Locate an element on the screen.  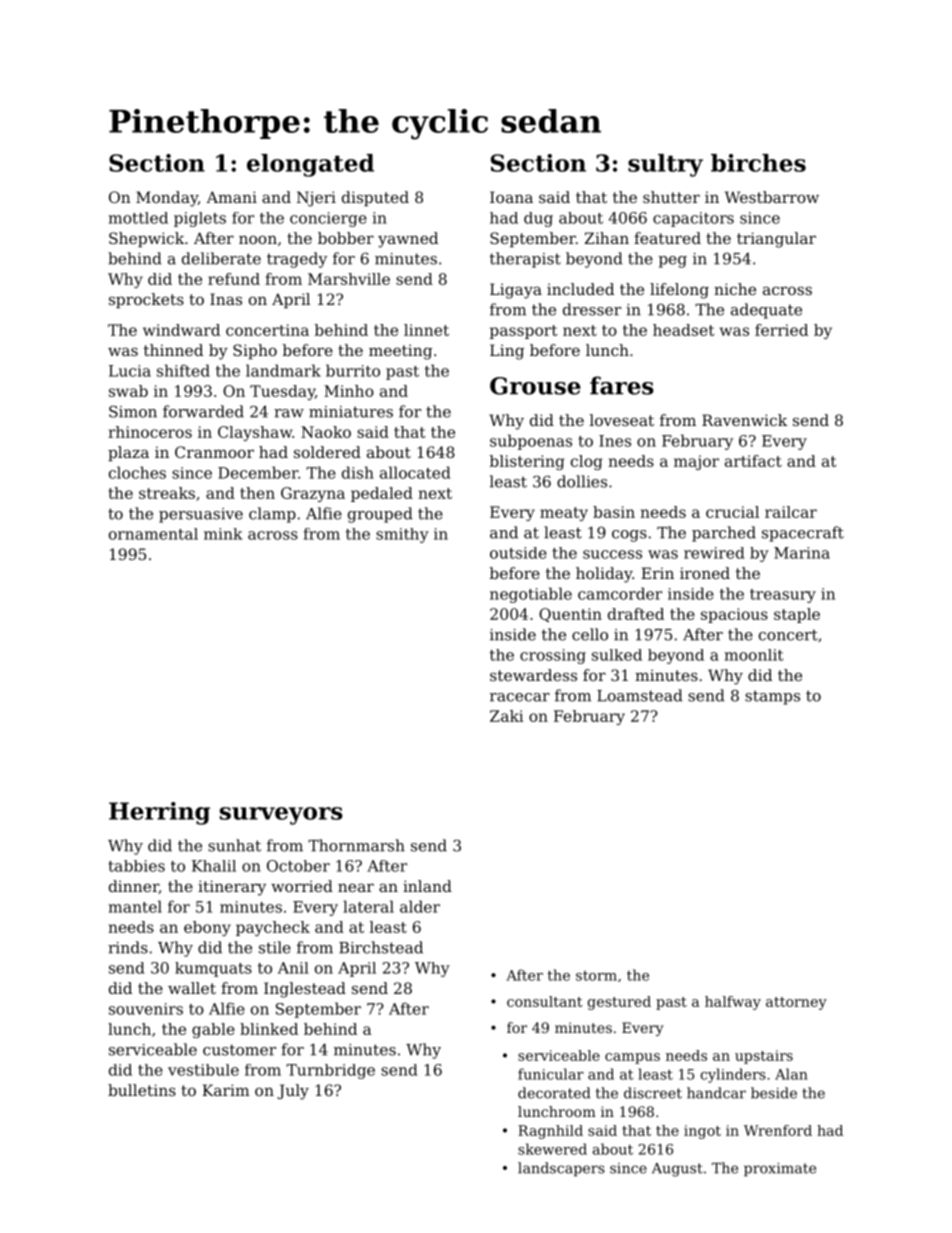
featured is located at coordinates (667, 238).
